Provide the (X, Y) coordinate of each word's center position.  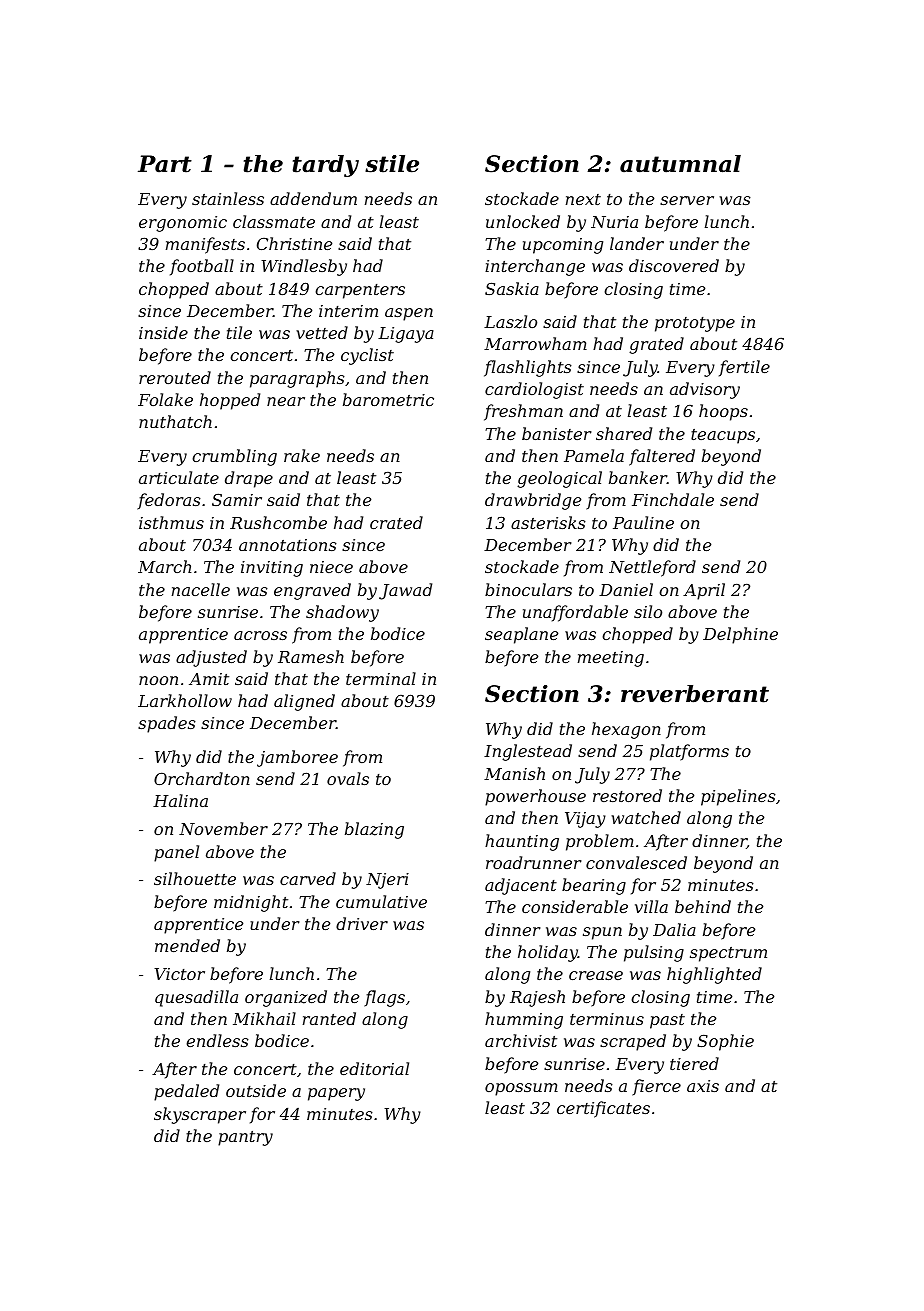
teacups (723, 436)
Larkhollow (185, 700)
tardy (326, 166)
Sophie (725, 1042)
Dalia (674, 929)
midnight (251, 903)
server (687, 200)
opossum (521, 1089)
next (583, 199)
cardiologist (534, 390)
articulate (179, 477)
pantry (245, 1138)
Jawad (405, 591)
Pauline (643, 522)
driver (362, 923)
